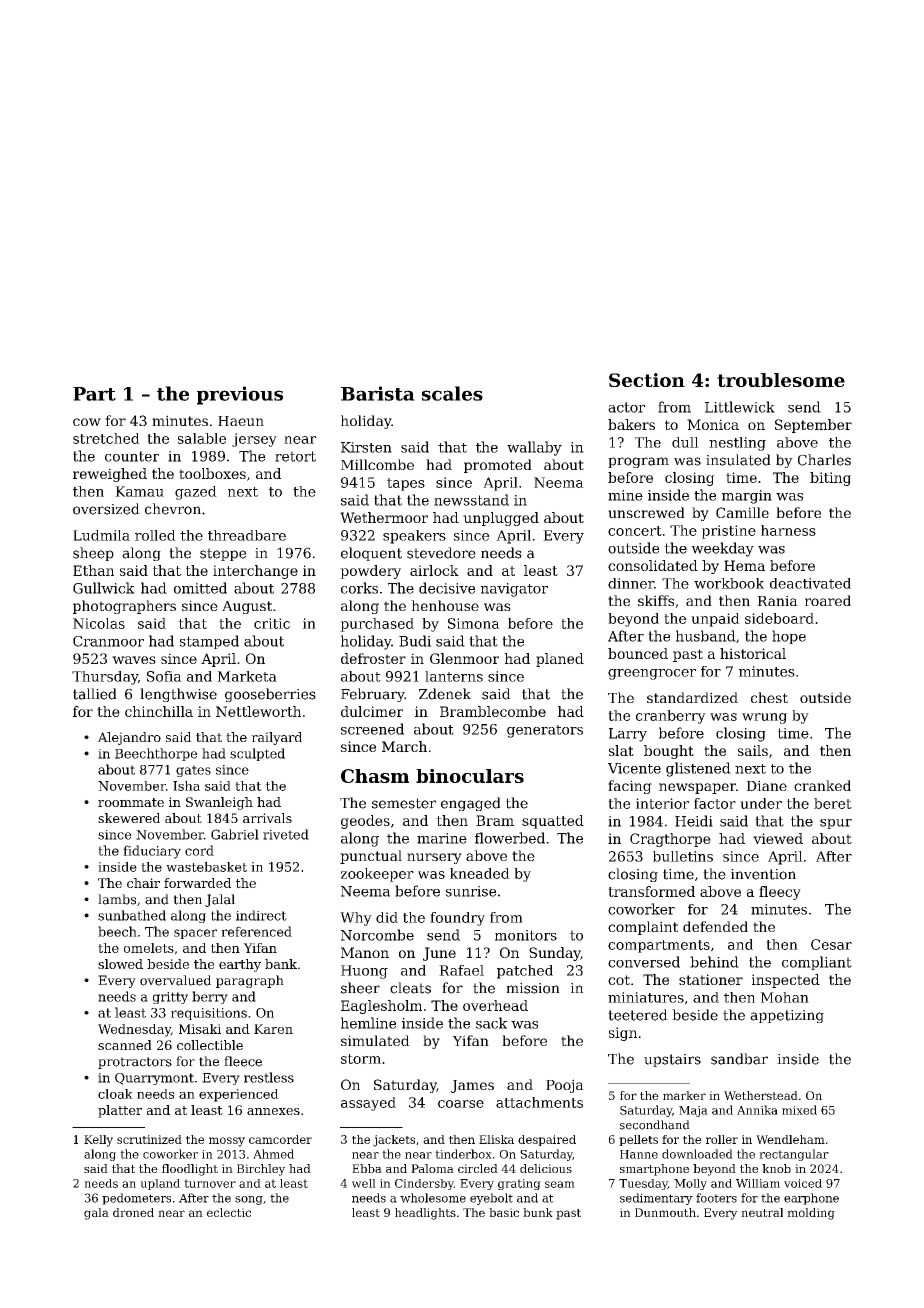 This image has height=1308, width=924. What do you see at coordinates (134, 1030) in the image?
I see `Wednesday` at bounding box center [134, 1030].
